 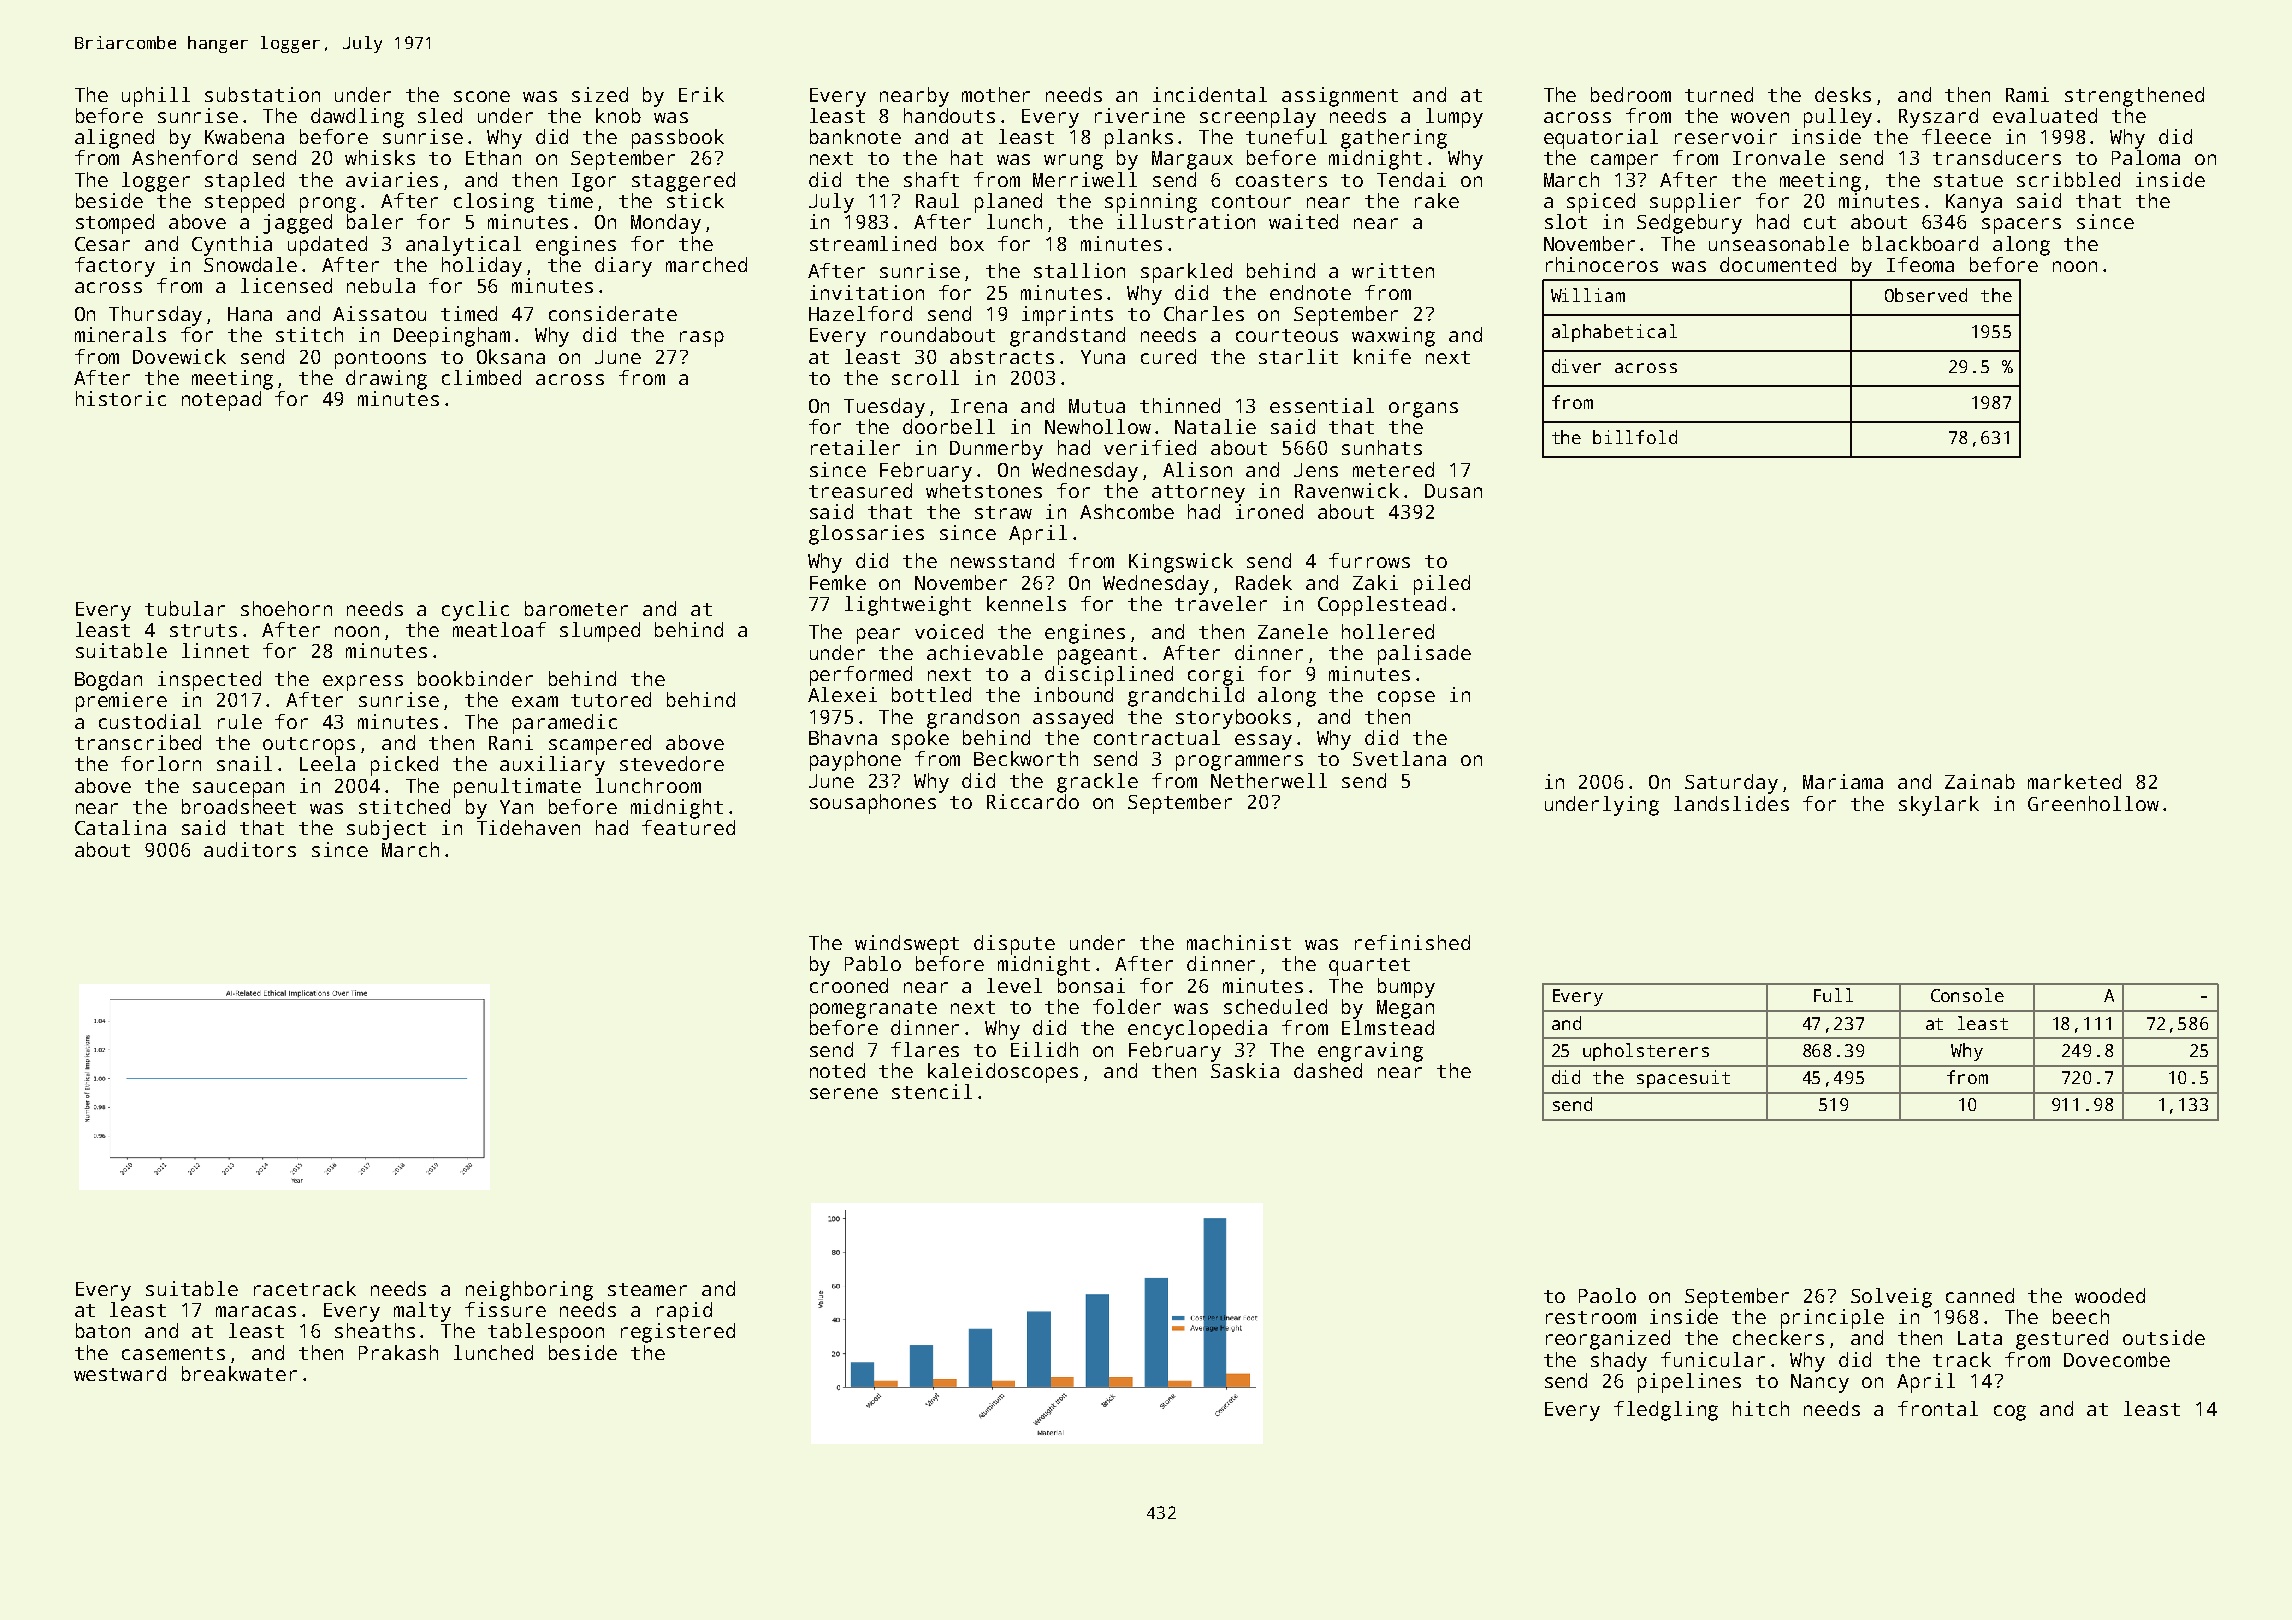 I want to click on dispute, so click(x=1014, y=945).
